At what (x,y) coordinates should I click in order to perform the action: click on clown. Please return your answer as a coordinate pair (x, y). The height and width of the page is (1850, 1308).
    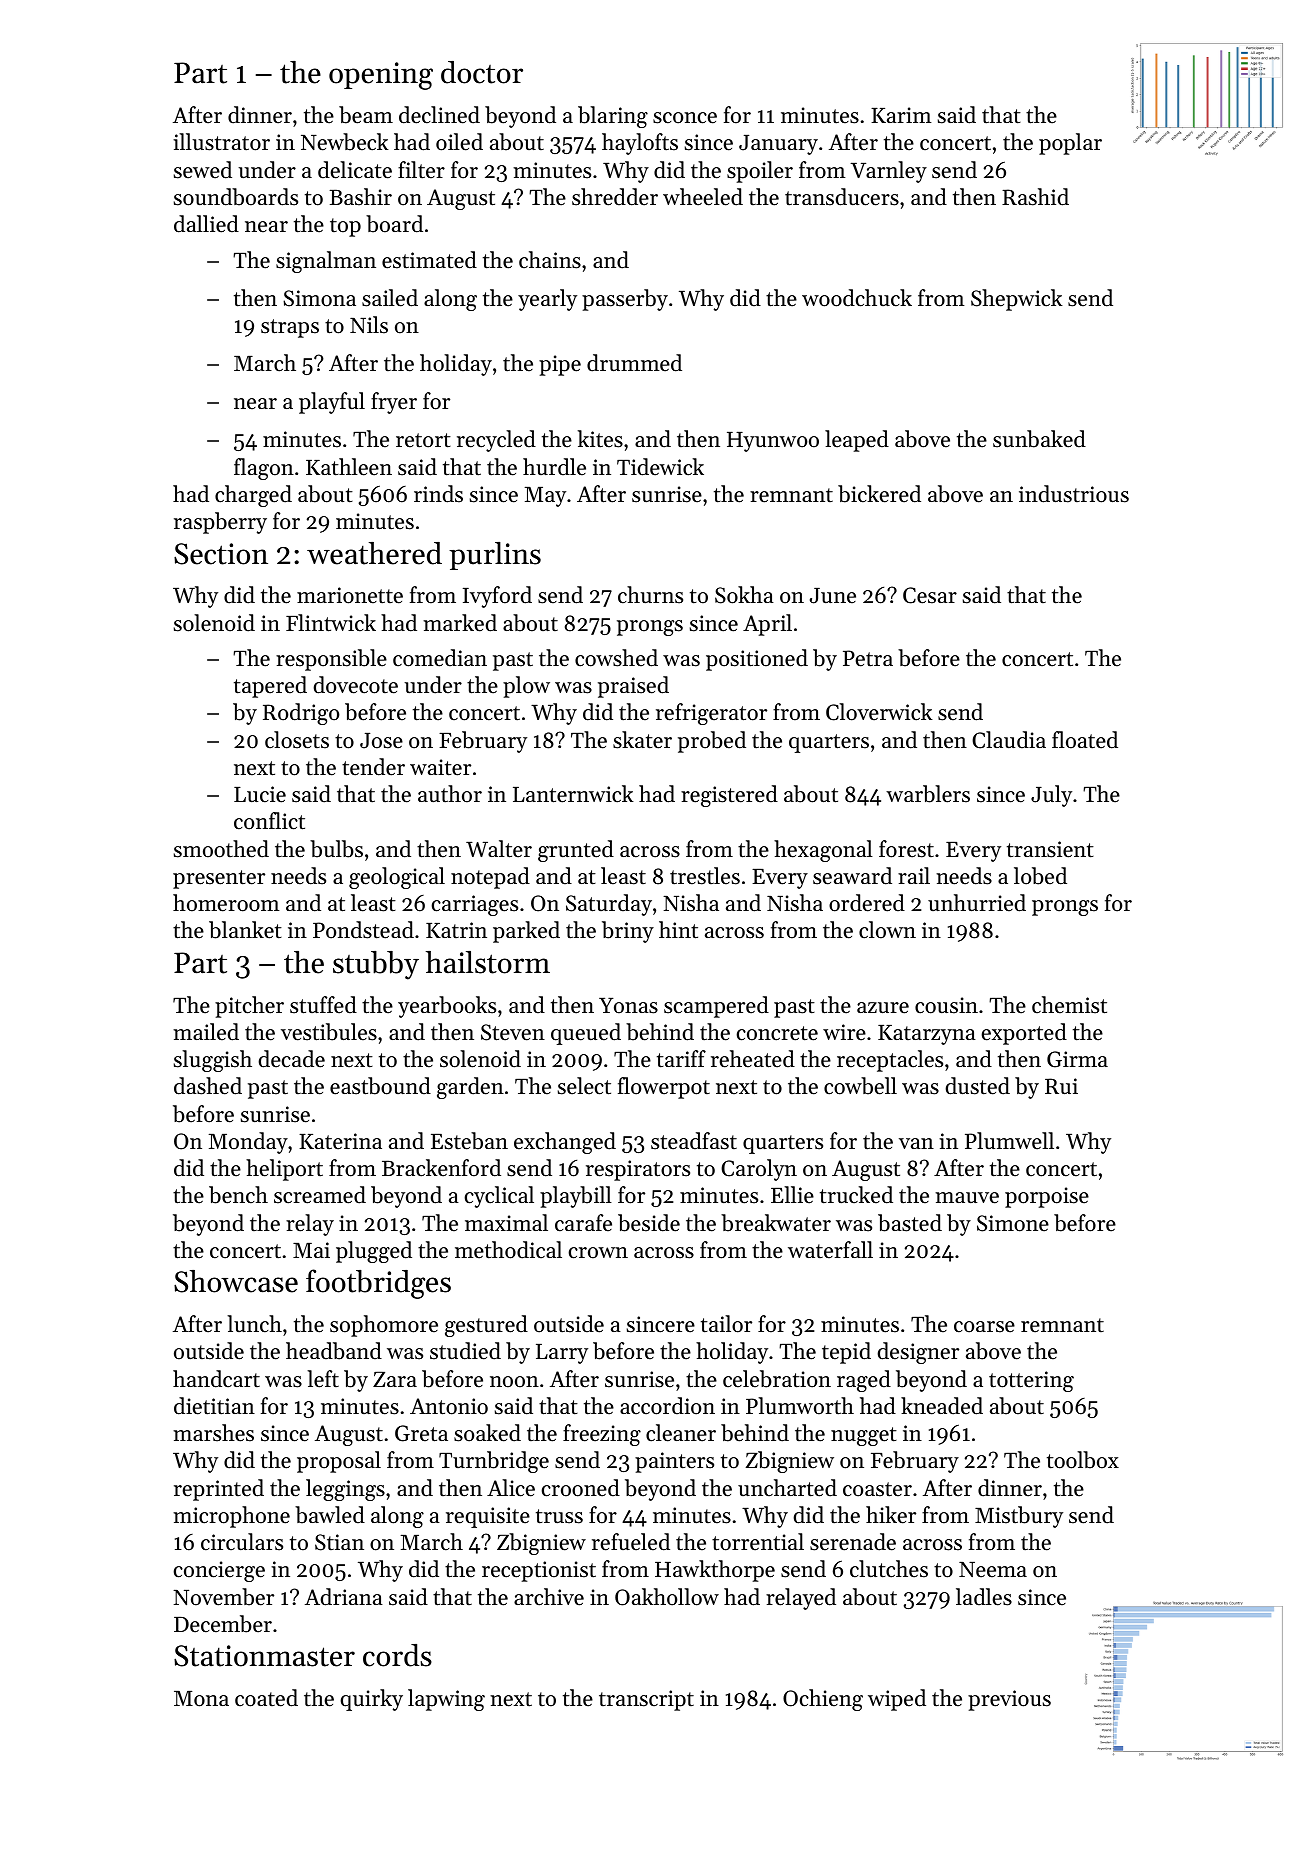
    Looking at the image, I should click on (887, 930).
